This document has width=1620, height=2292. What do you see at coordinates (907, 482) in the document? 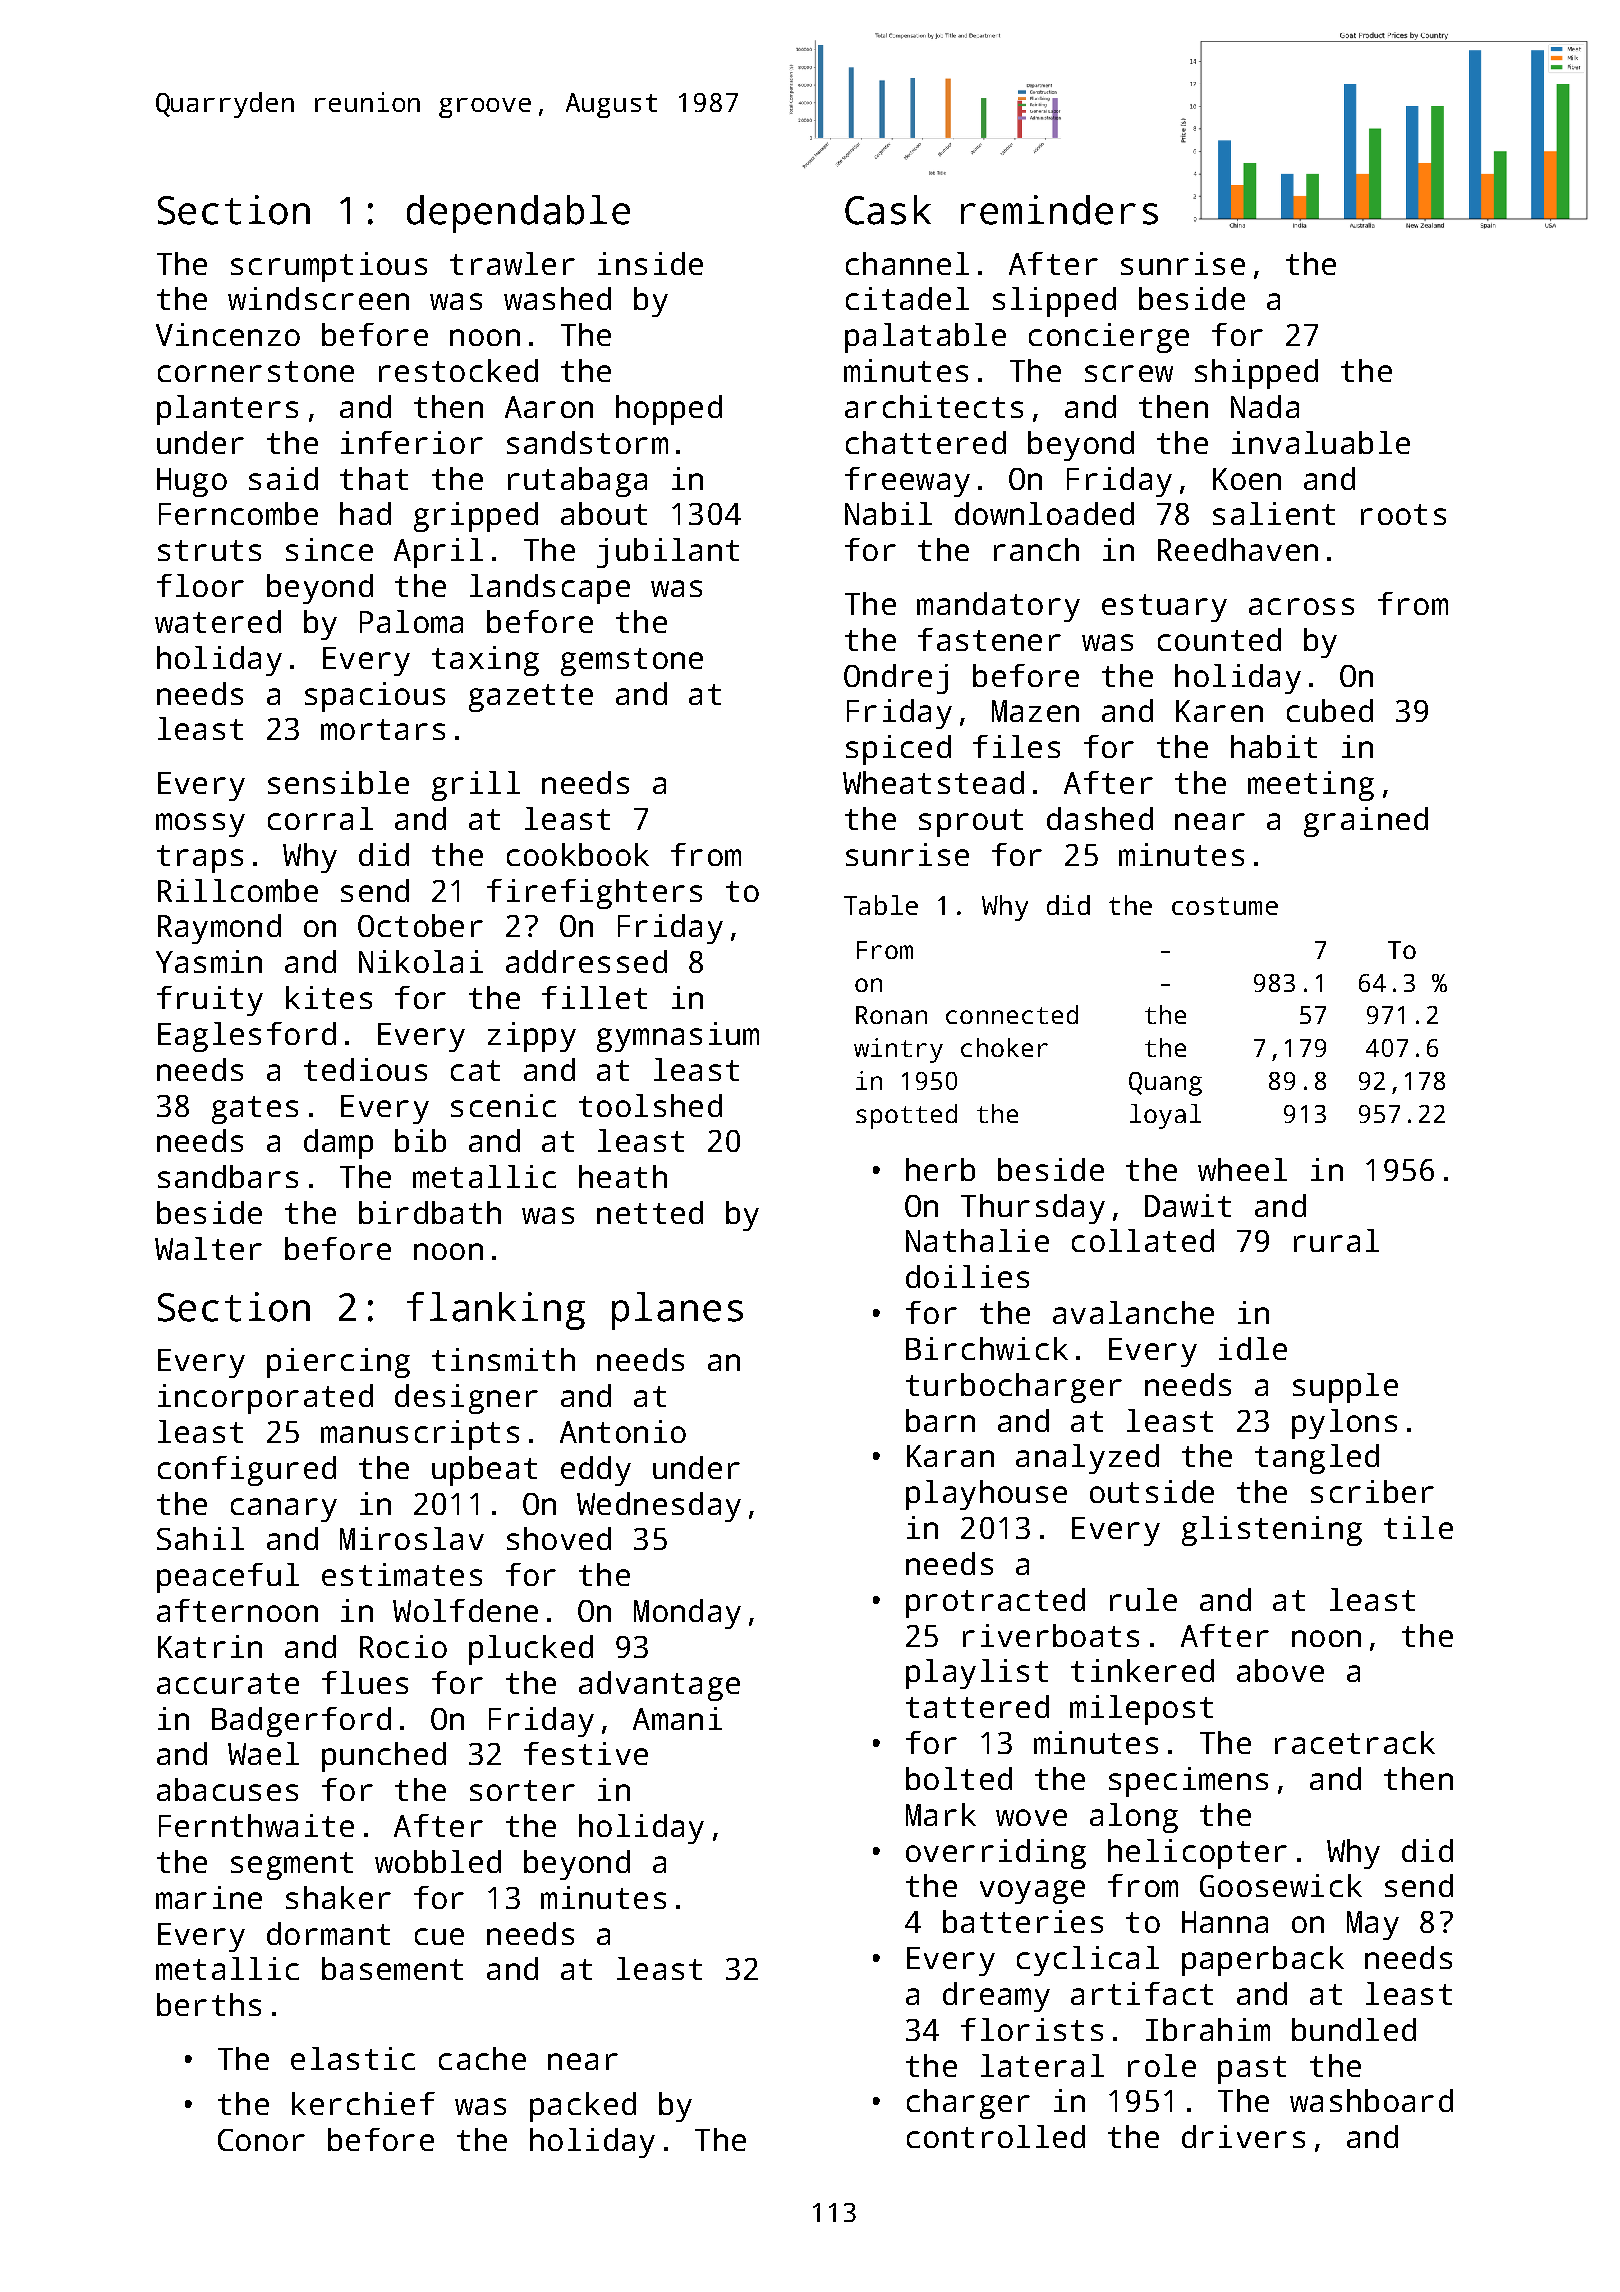
I see `freeway` at bounding box center [907, 482].
